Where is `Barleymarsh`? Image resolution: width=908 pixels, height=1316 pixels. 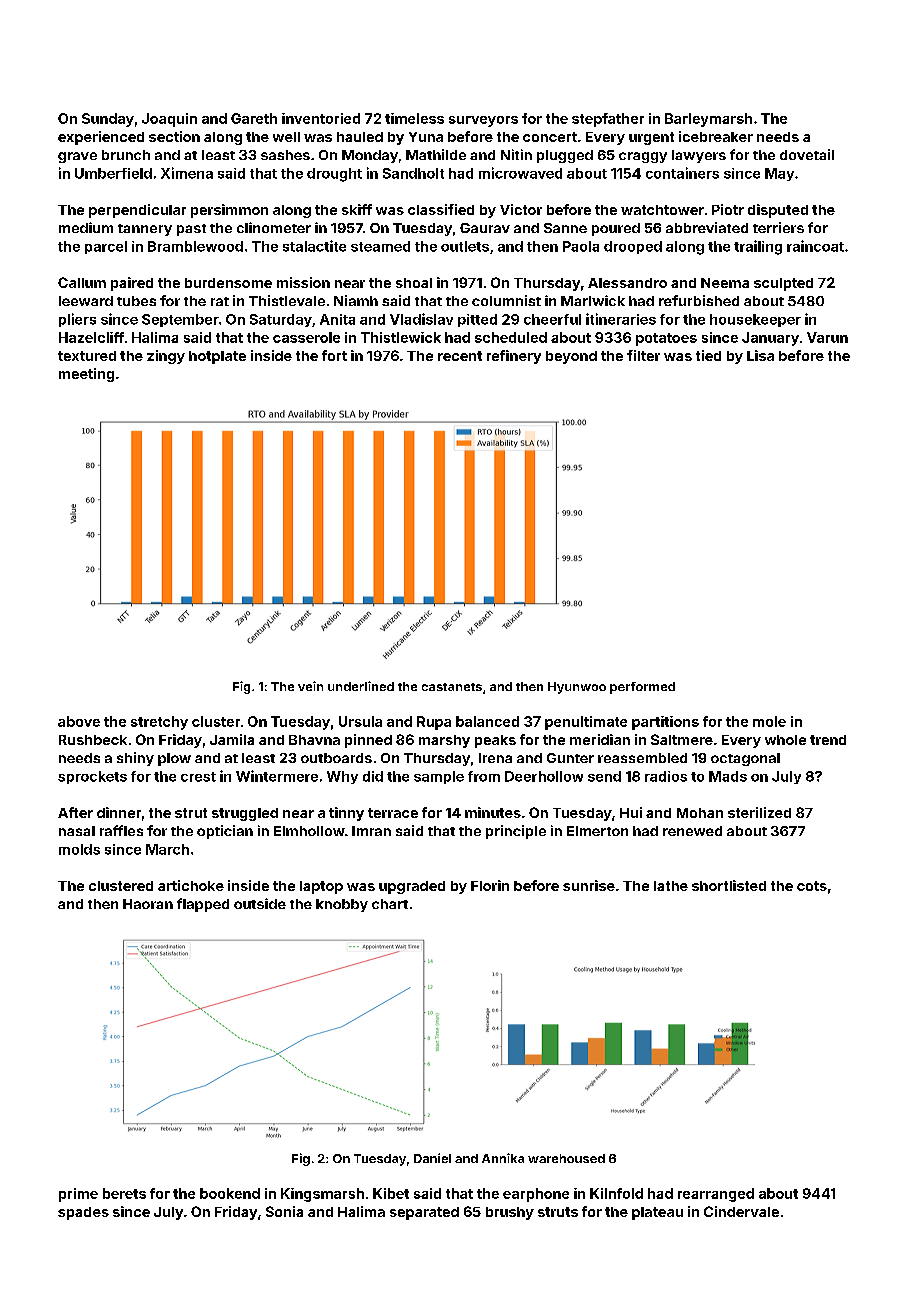 Barleymarsh is located at coordinates (708, 120).
